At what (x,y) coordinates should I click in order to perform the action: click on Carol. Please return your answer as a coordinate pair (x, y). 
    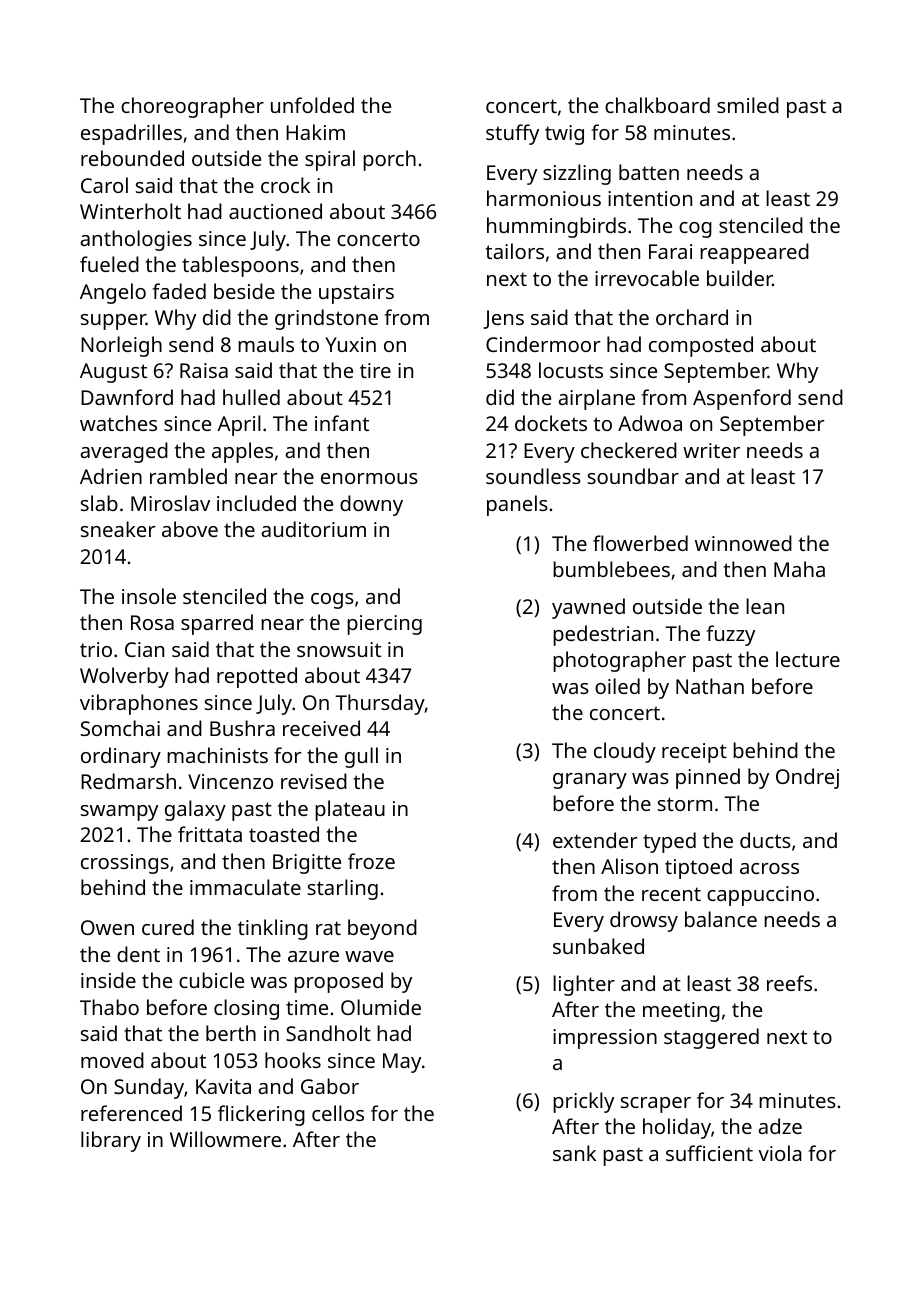
    Looking at the image, I should click on (104, 185).
